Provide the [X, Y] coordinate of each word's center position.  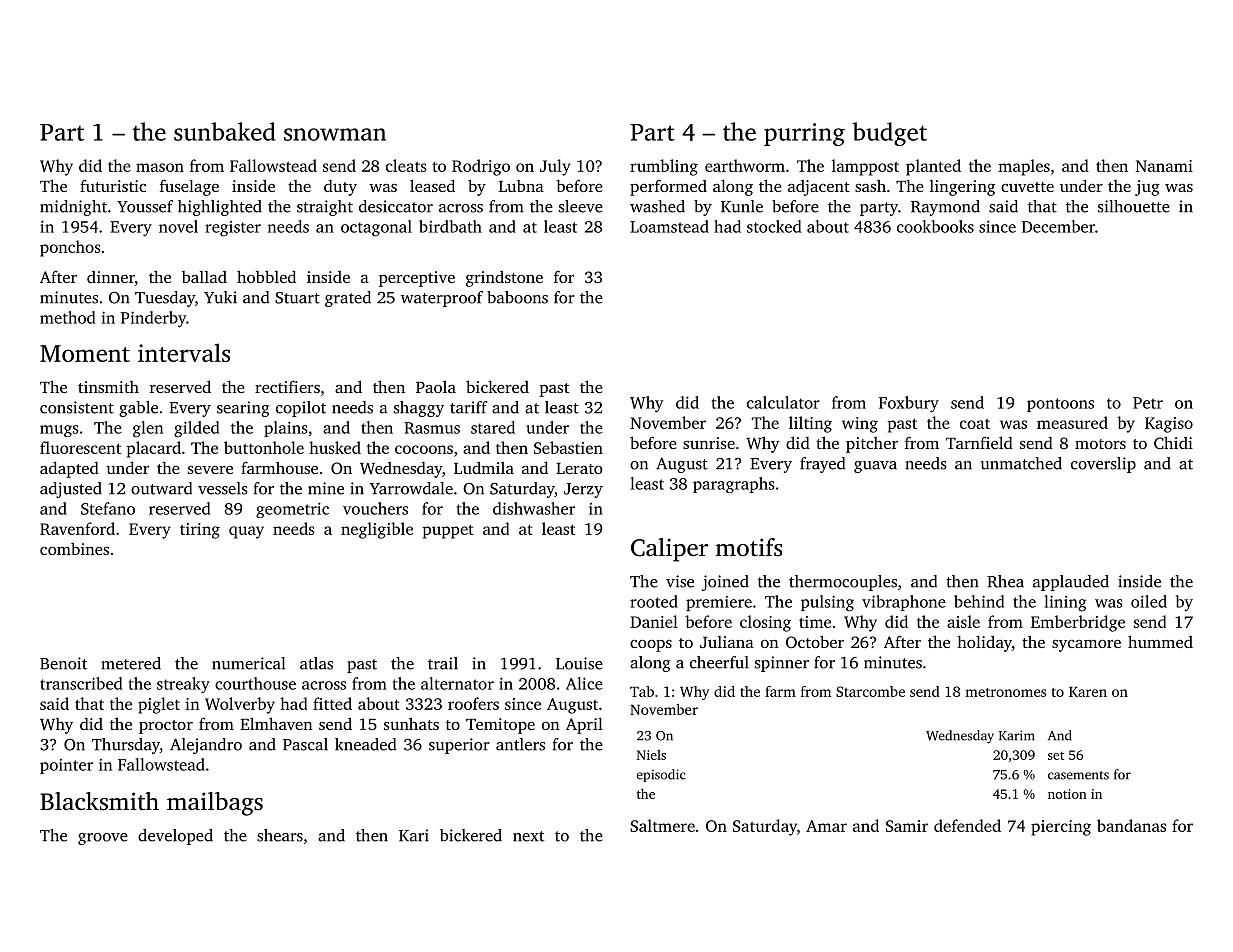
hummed [1160, 641]
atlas [316, 663]
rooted [654, 601]
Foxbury [909, 404]
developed [175, 837]
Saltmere [662, 825]
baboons [517, 297]
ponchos [70, 248]
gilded [197, 429]
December [1058, 226]
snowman [335, 134]
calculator [783, 402]
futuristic [113, 186]
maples [1024, 167]
